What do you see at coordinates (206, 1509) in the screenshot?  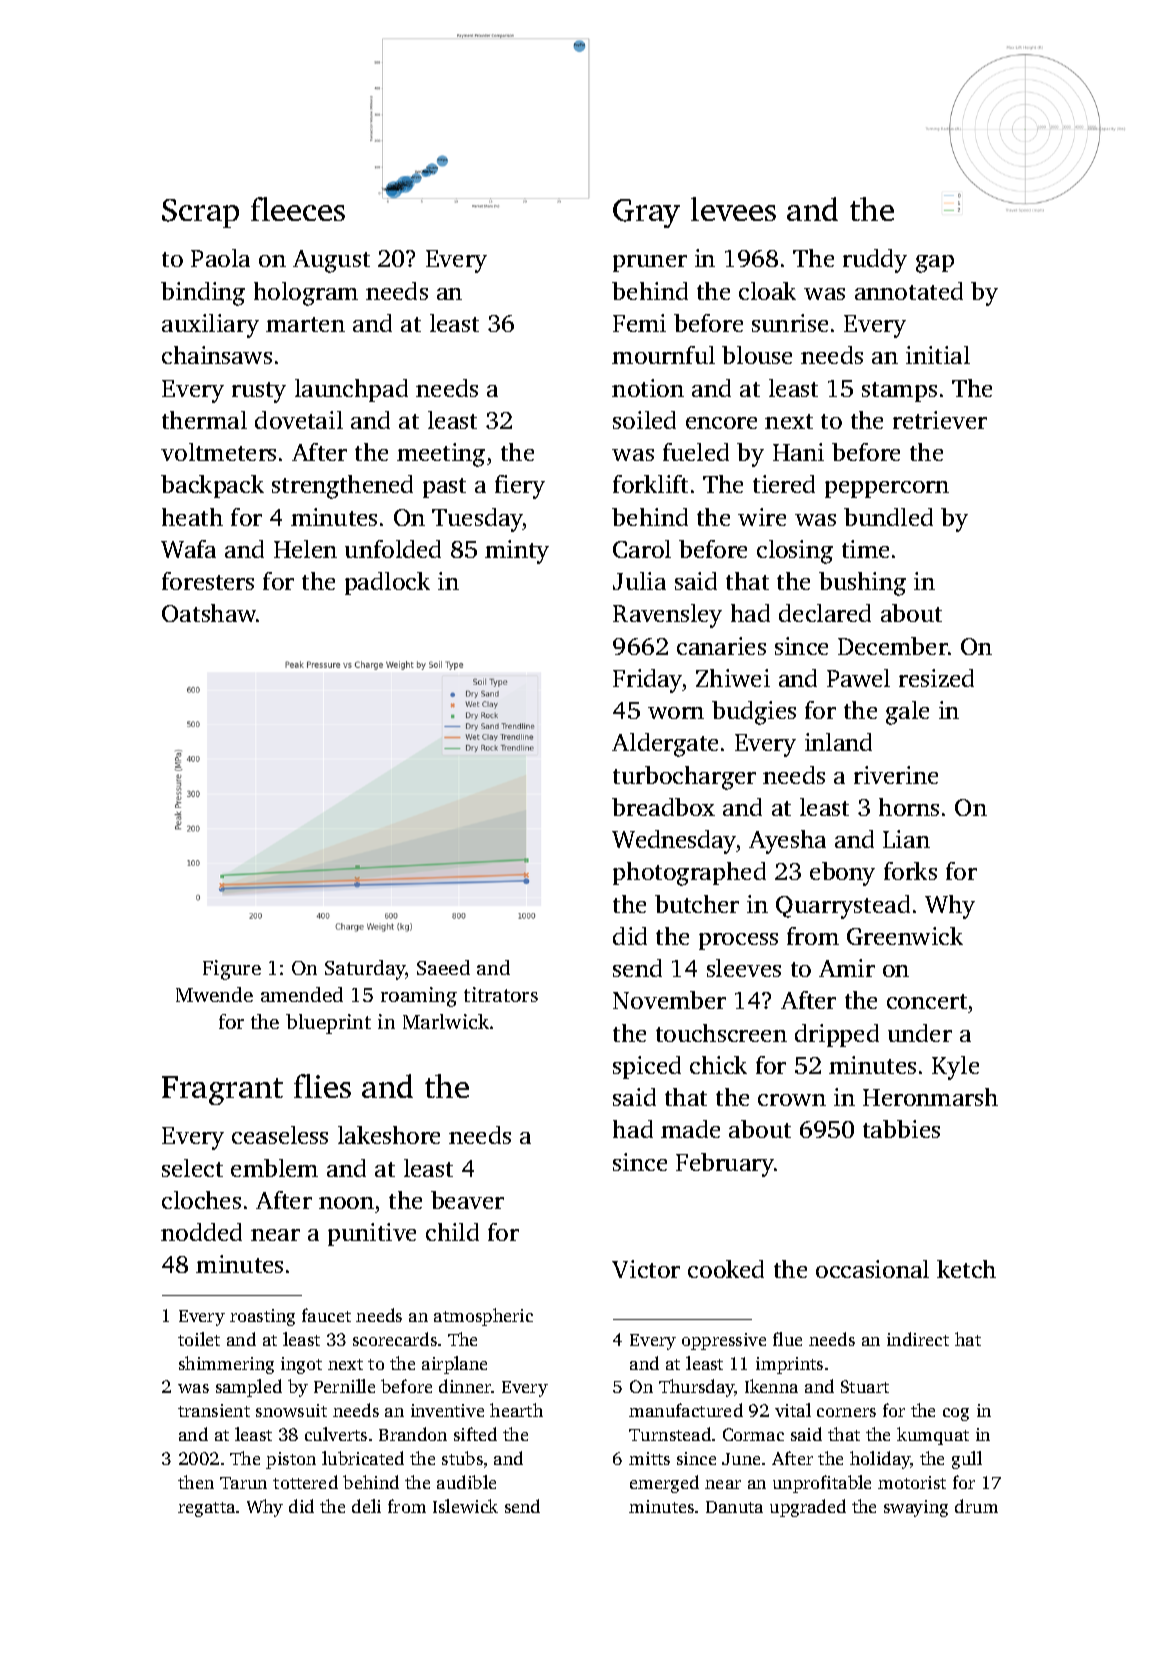 I see `regatta` at bounding box center [206, 1509].
